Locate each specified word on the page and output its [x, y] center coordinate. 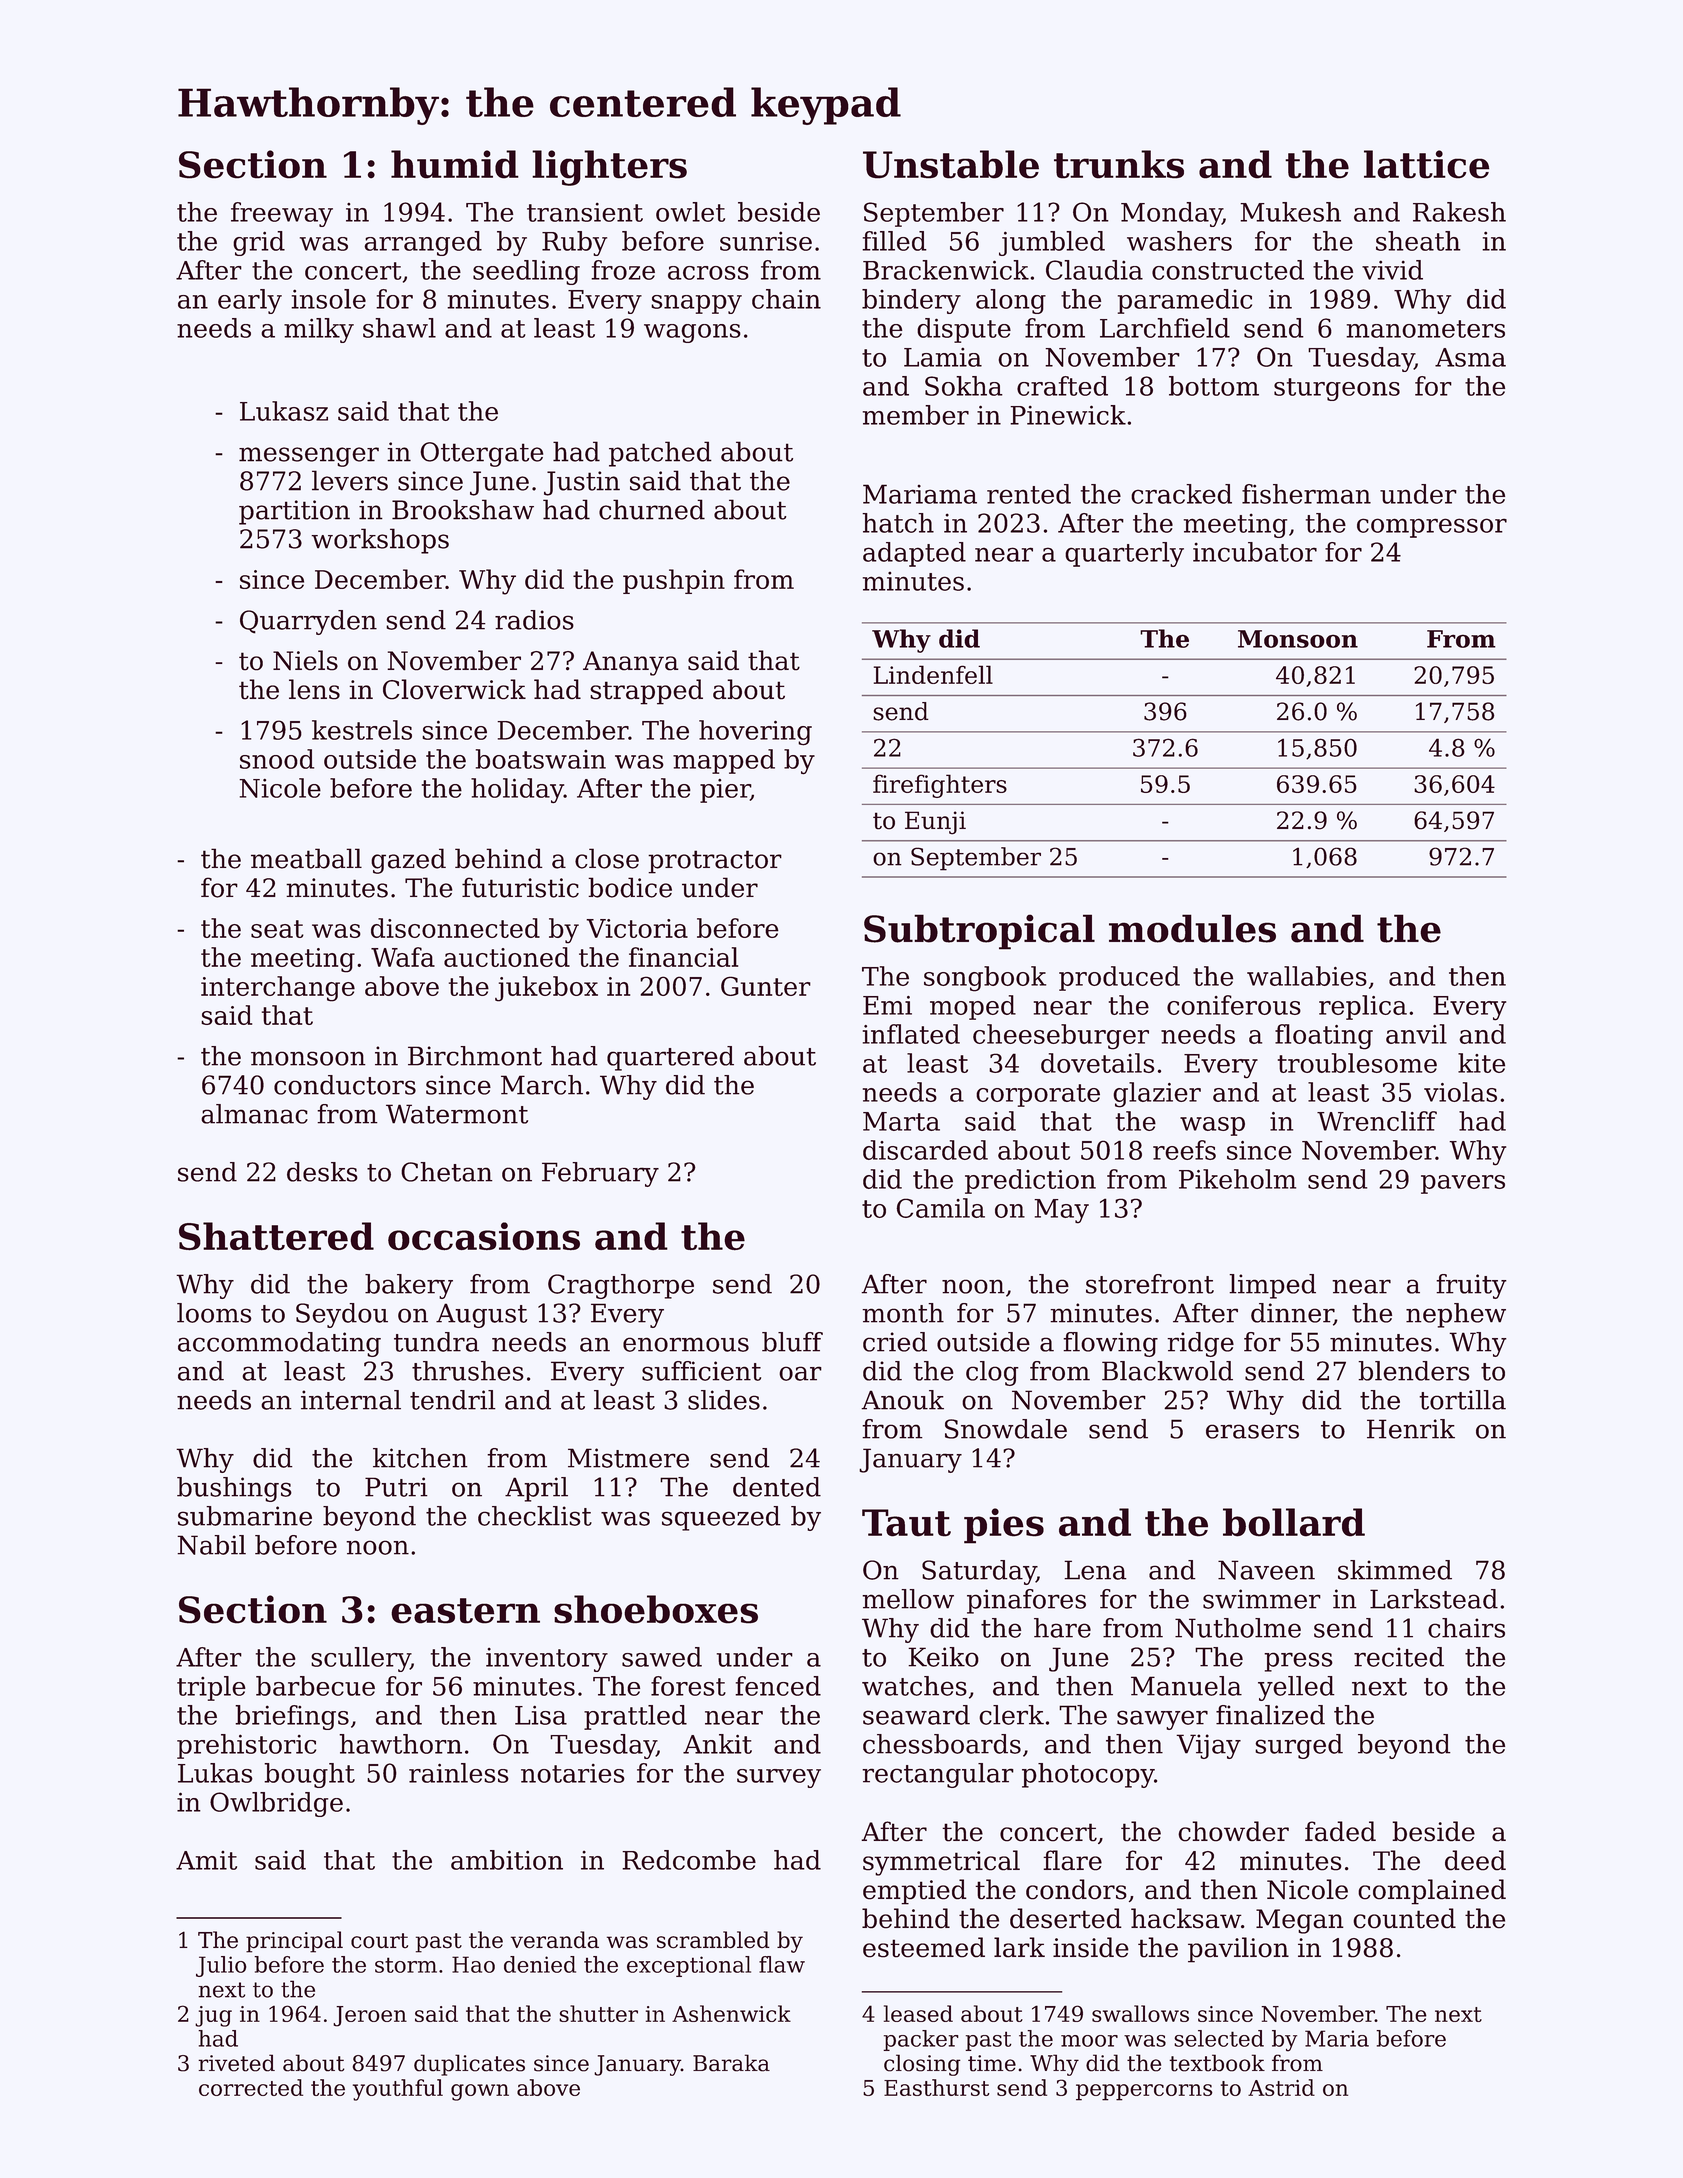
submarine [245, 1516]
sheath [1418, 241]
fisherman [1306, 494]
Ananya [631, 663]
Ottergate [481, 454]
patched [660, 454]
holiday [517, 790]
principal [294, 1942]
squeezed [721, 1518]
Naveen [1266, 1570]
